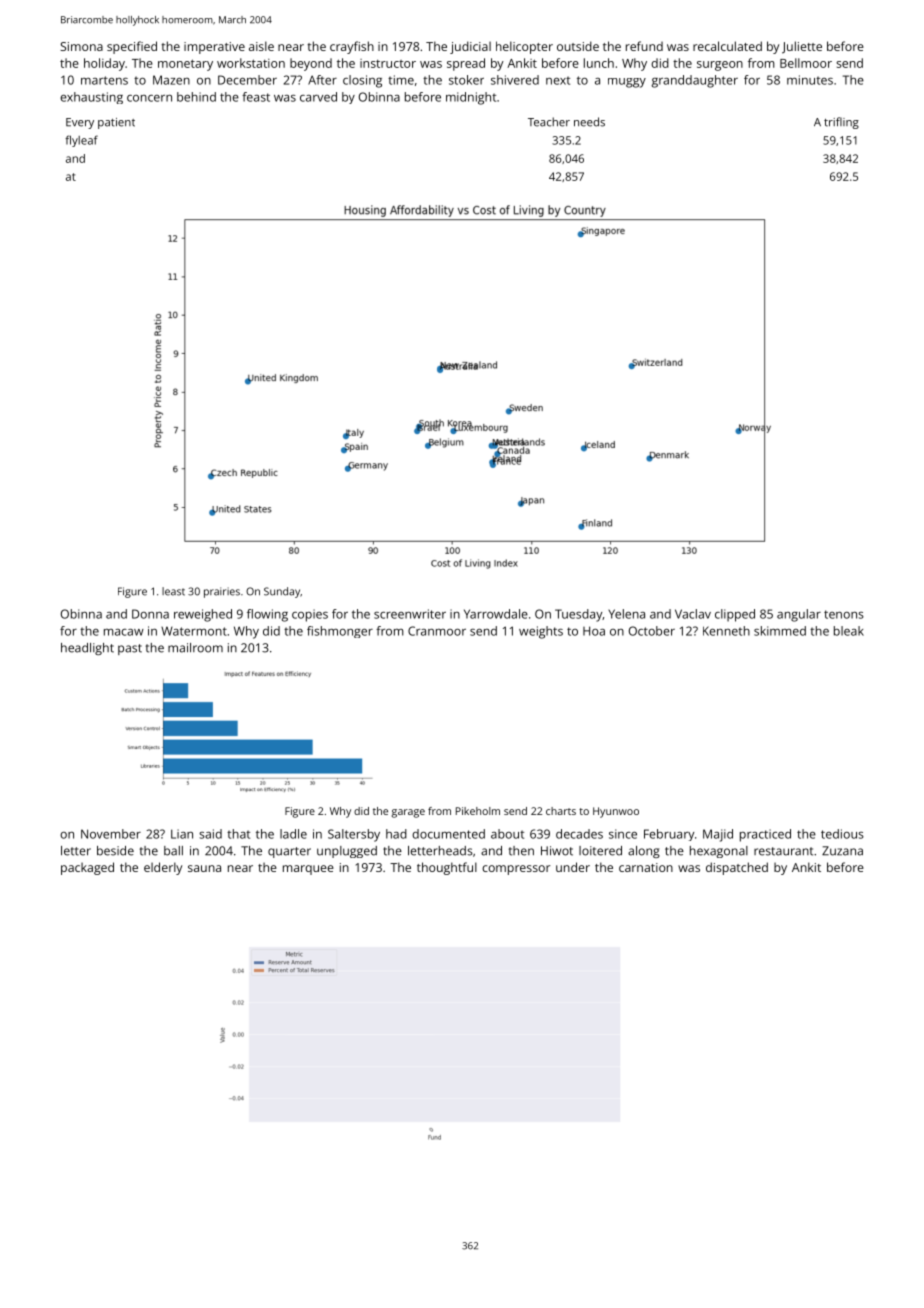 Image resolution: width=924 pixels, height=1308 pixels. I want to click on lunch, so click(599, 63).
